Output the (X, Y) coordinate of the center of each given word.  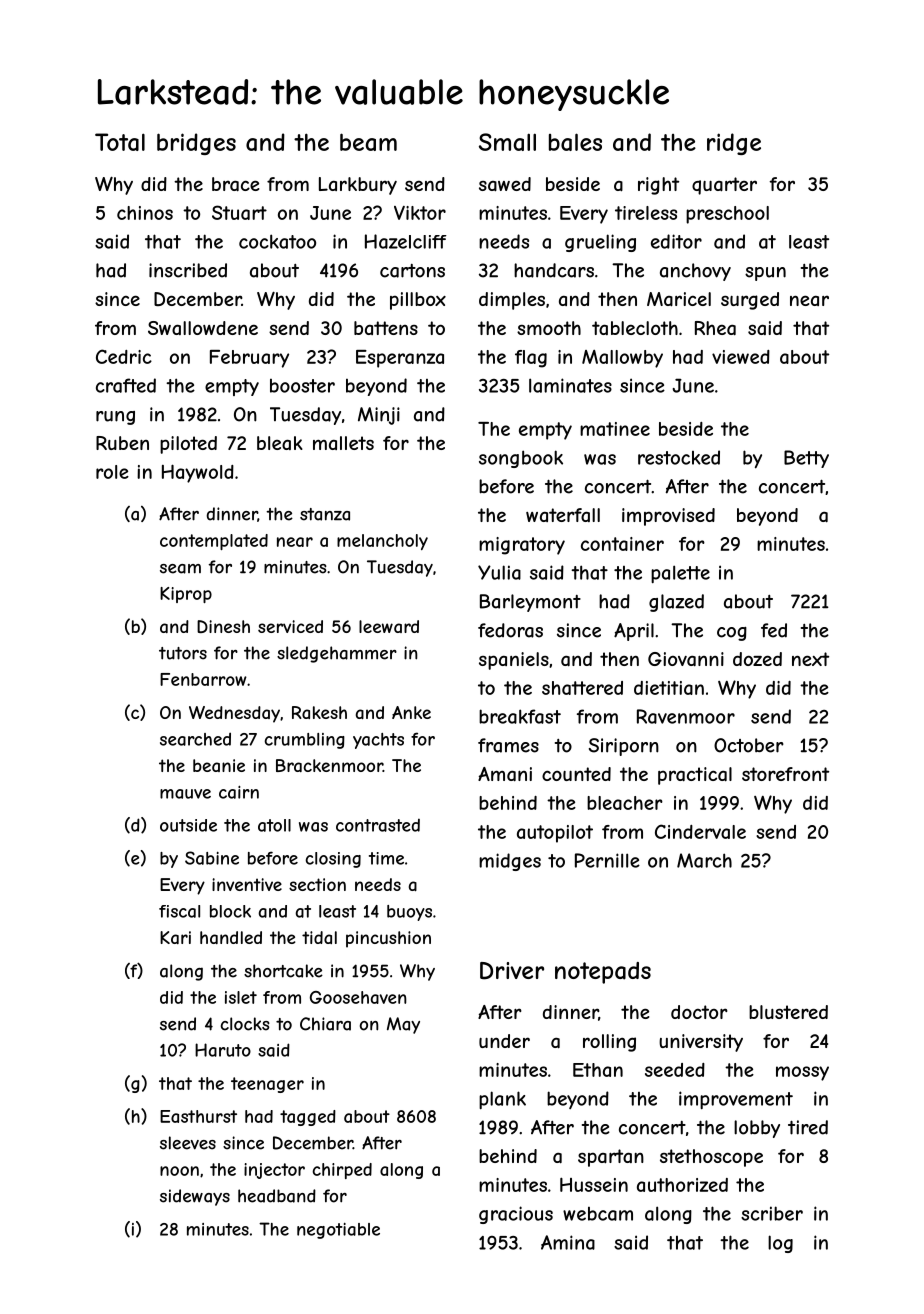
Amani (505, 774)
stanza (325, 514)
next (810, 659)
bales (575, 142)
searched (195, 739)
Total (120, 142)
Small (507, 142)
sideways (195, 1197)
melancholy (382, 542)
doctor (699, 1012)
